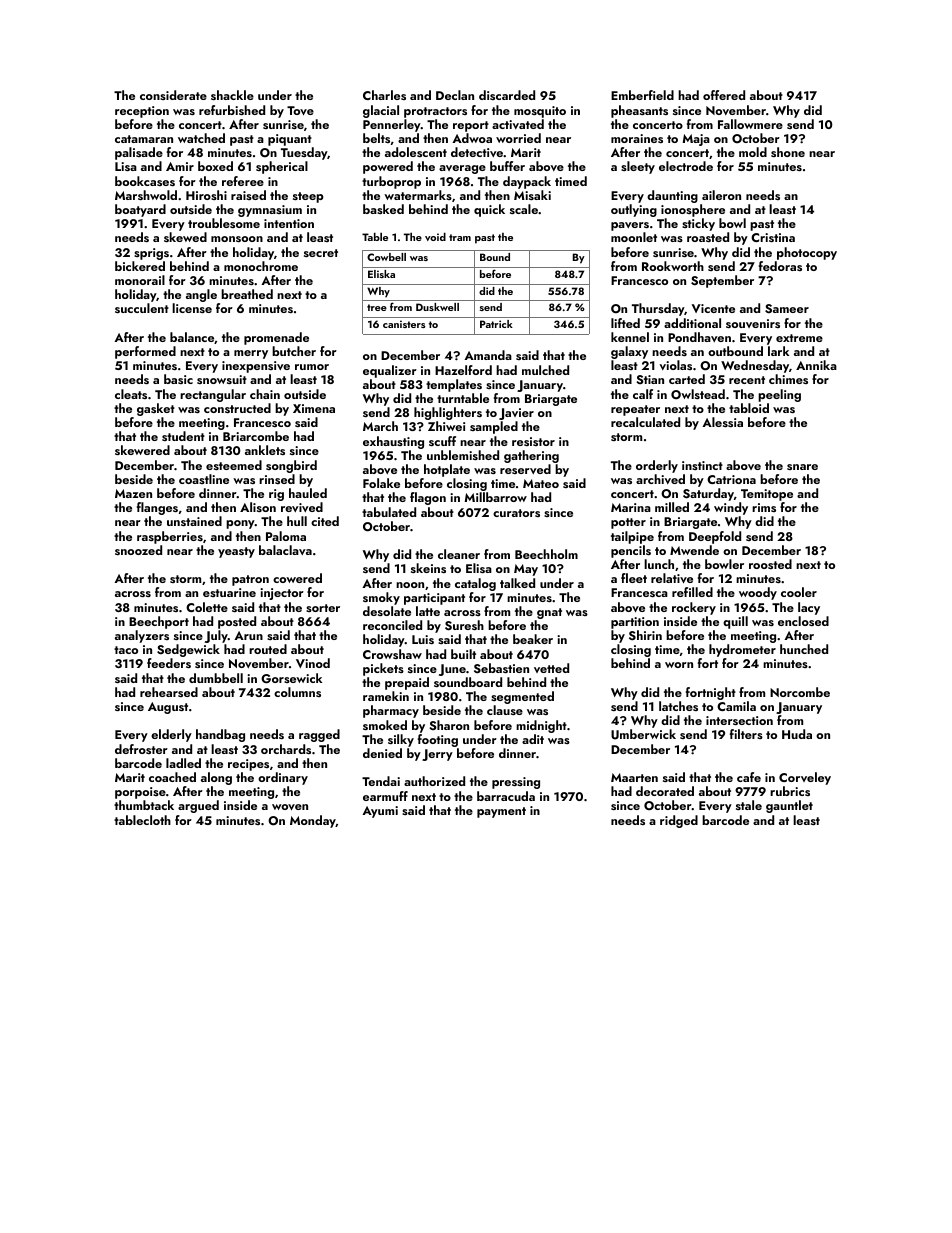 Image resolution: width=952 pixels, height=1233 pixels. Describe the element at coordinates (434, 599) in the screenshot. I see `participant` at that location.
